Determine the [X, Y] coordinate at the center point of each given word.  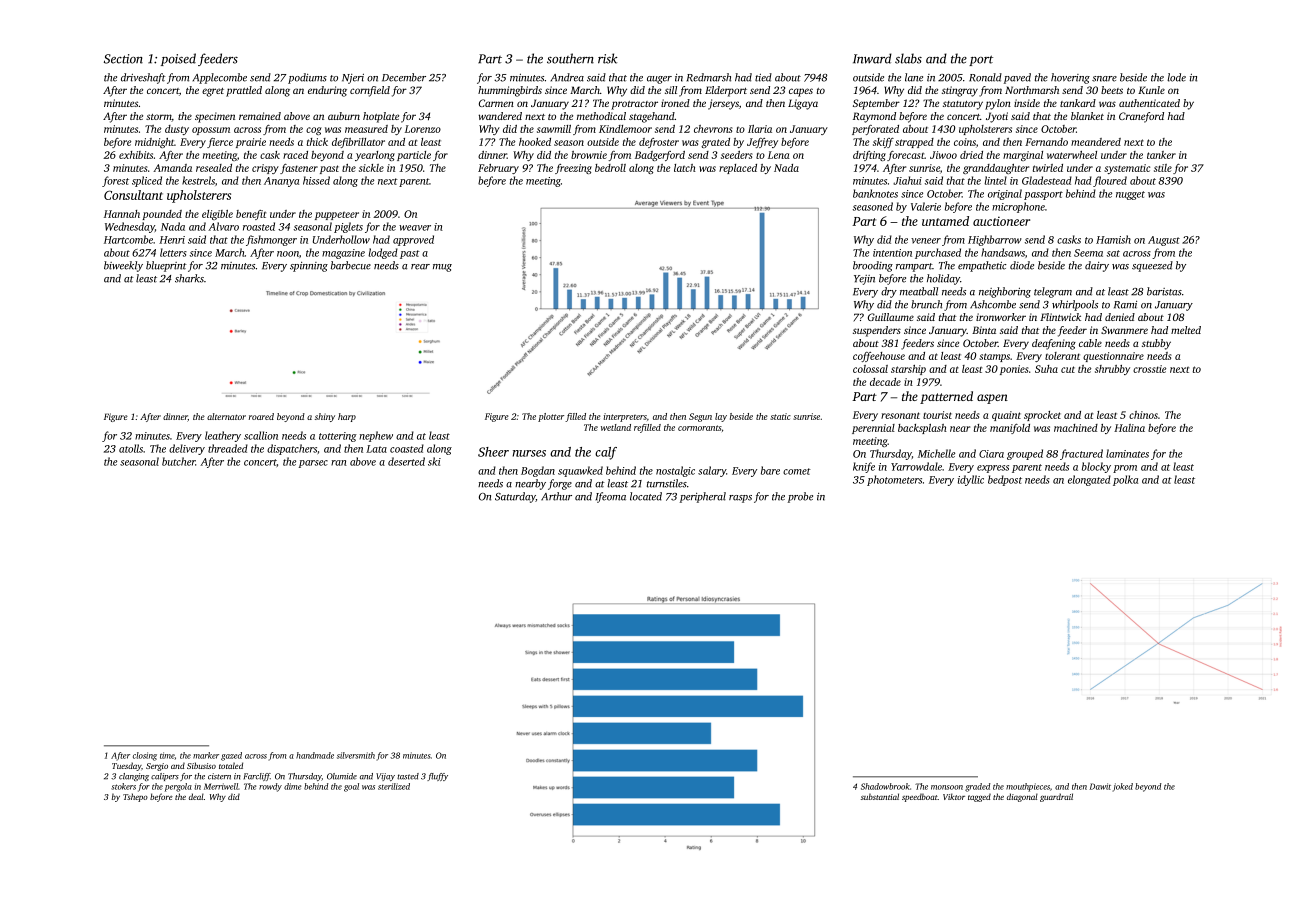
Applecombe [220, 78]
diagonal [1022, 797]
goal [351, 787]
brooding [873, 266]
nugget [1130, 195]
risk [608, 58]
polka [1125, 480]
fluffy [437, 777]
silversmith [356, 755]
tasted [408, 776]
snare [1104, 79]
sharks [189, 278]
